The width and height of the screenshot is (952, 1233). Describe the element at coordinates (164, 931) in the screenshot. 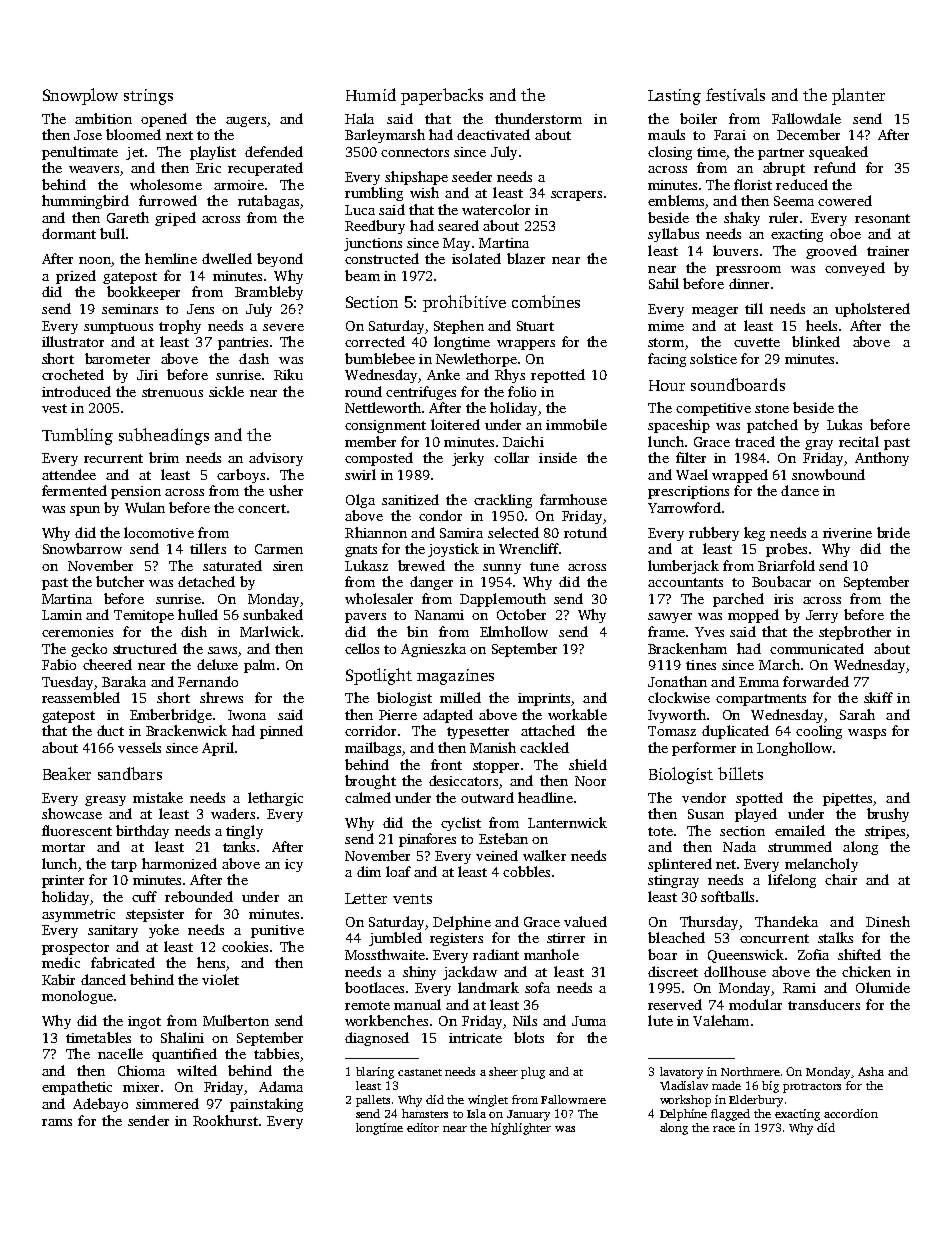

I see `yoke` at that location.
